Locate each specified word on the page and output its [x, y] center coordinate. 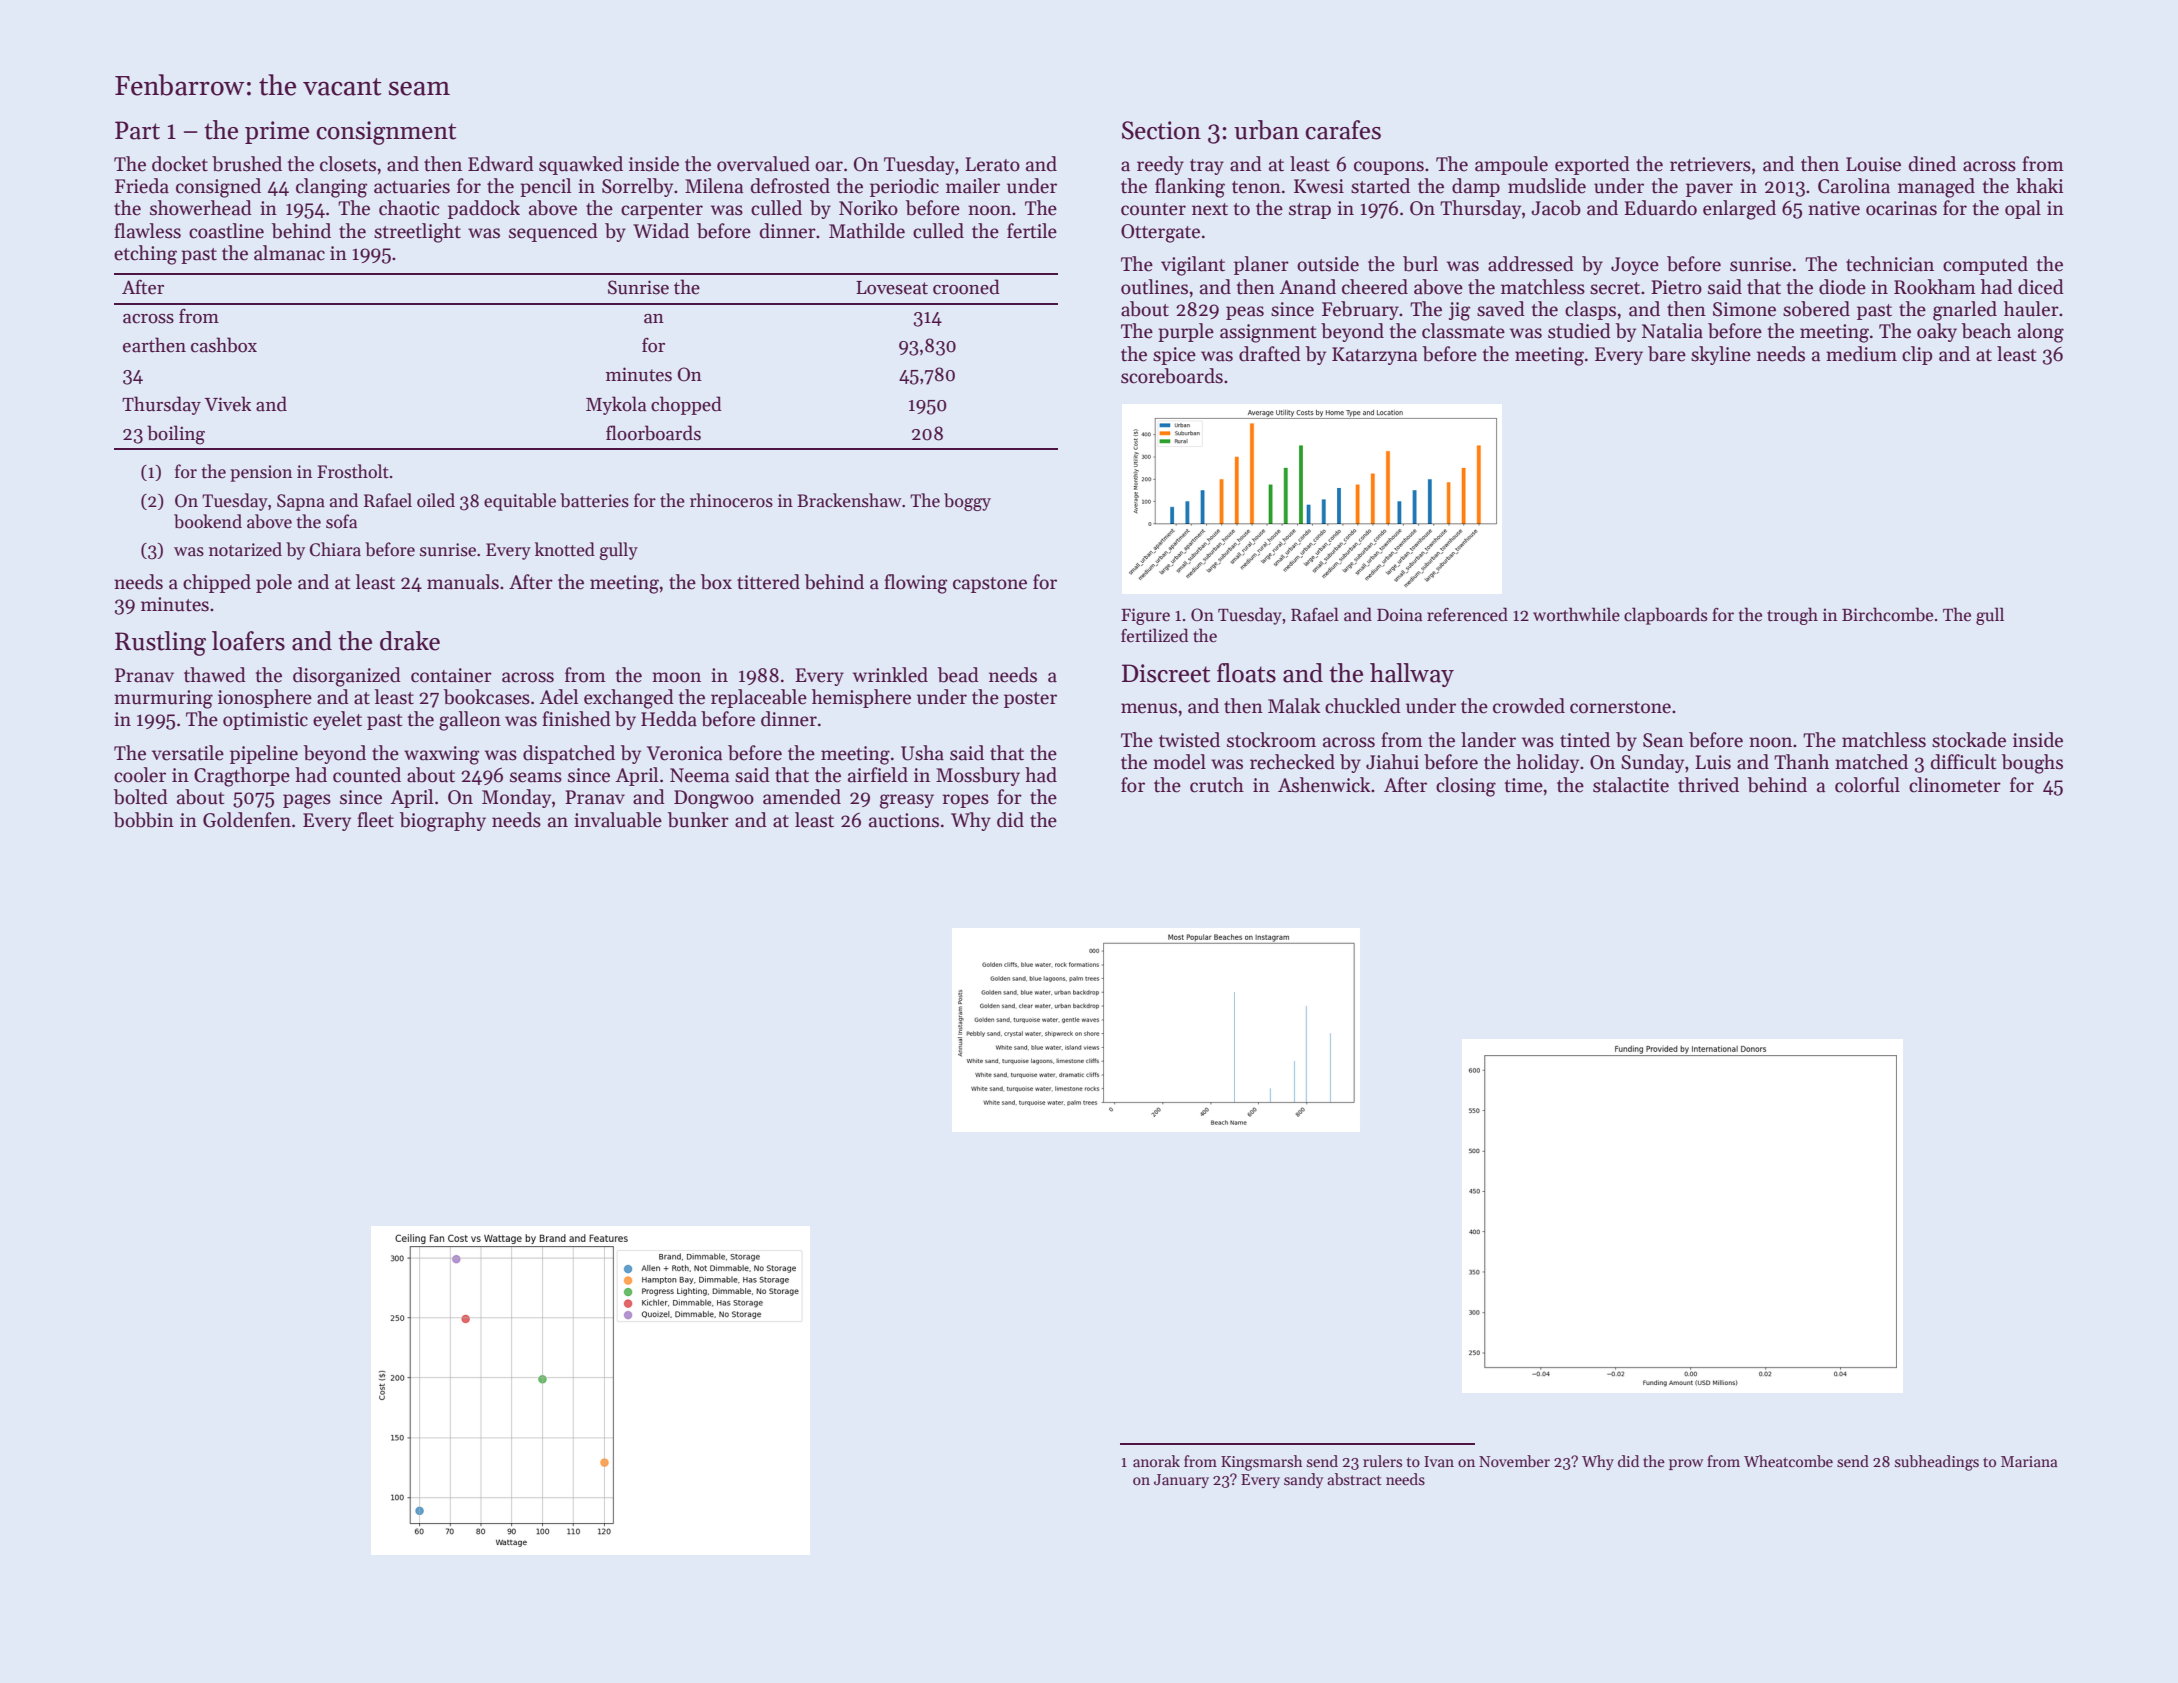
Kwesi [1319, 186]
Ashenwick [1324, 785]
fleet [375, 820]
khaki [2039, 186]
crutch [1217, 785]
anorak [1156, 1461]
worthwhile [1576, 614]
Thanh [1801, 762]
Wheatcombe [1788, 1461]
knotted [565, 549]
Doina [1399, 615]
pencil [545, 187]
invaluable [618, 820]
